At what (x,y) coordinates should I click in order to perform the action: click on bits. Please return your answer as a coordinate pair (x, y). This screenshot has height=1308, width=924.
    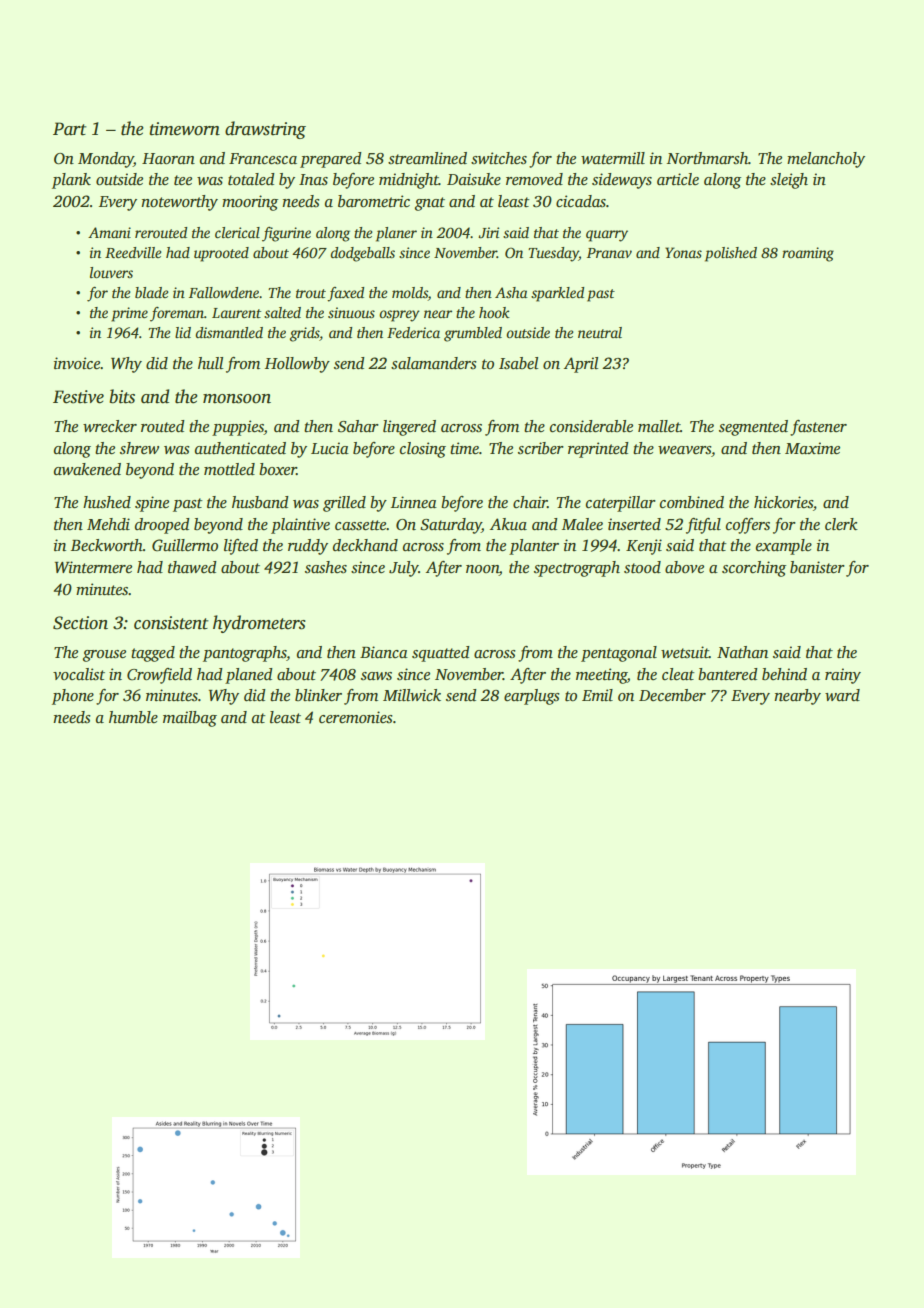
    Looking at the image, I should click on (122, 396).
